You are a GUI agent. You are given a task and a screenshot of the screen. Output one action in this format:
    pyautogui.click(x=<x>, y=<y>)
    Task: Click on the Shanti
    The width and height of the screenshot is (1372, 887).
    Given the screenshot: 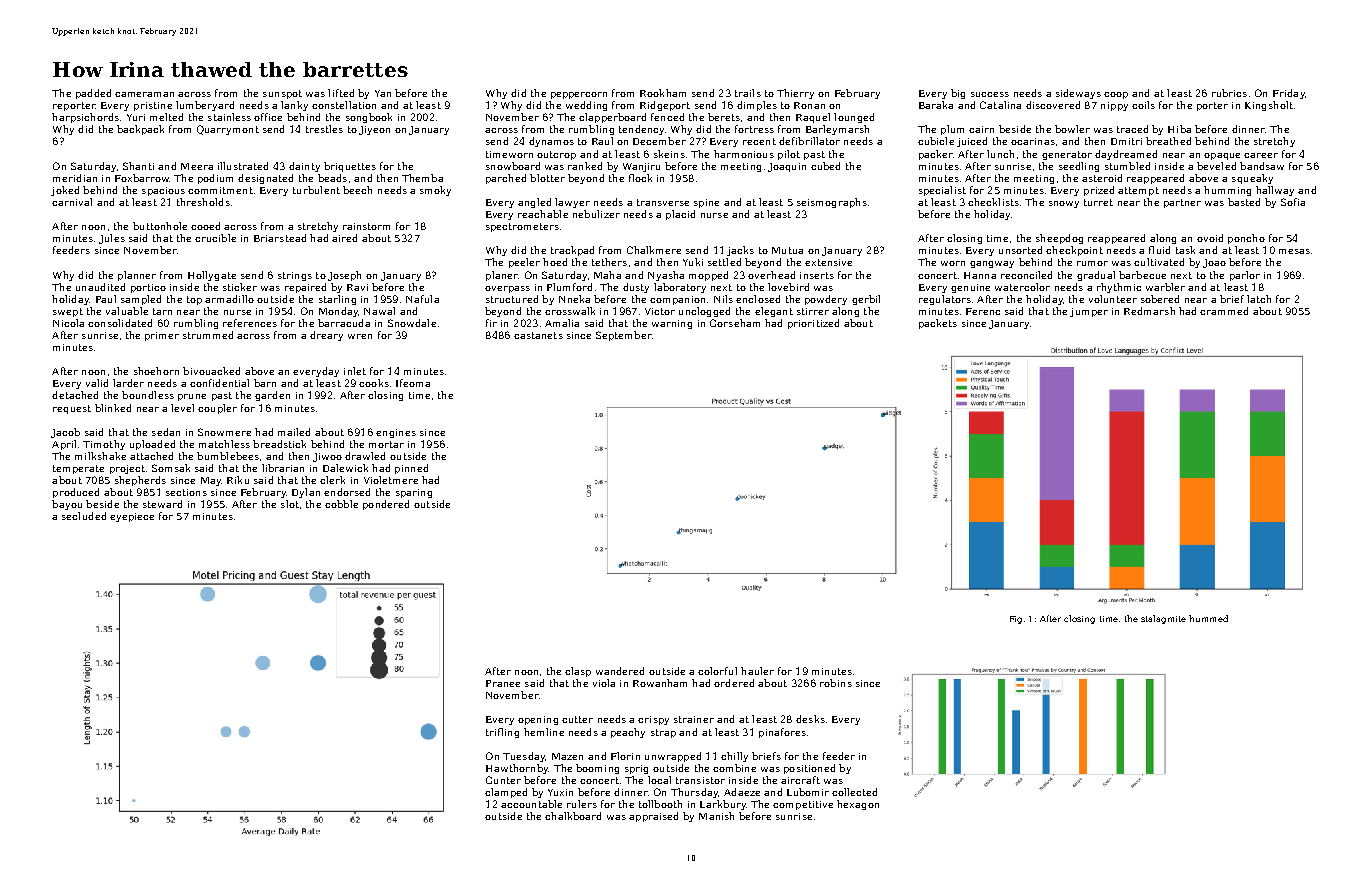 What is the action you would take?
    pyautogui.click(x=138, y=166)
